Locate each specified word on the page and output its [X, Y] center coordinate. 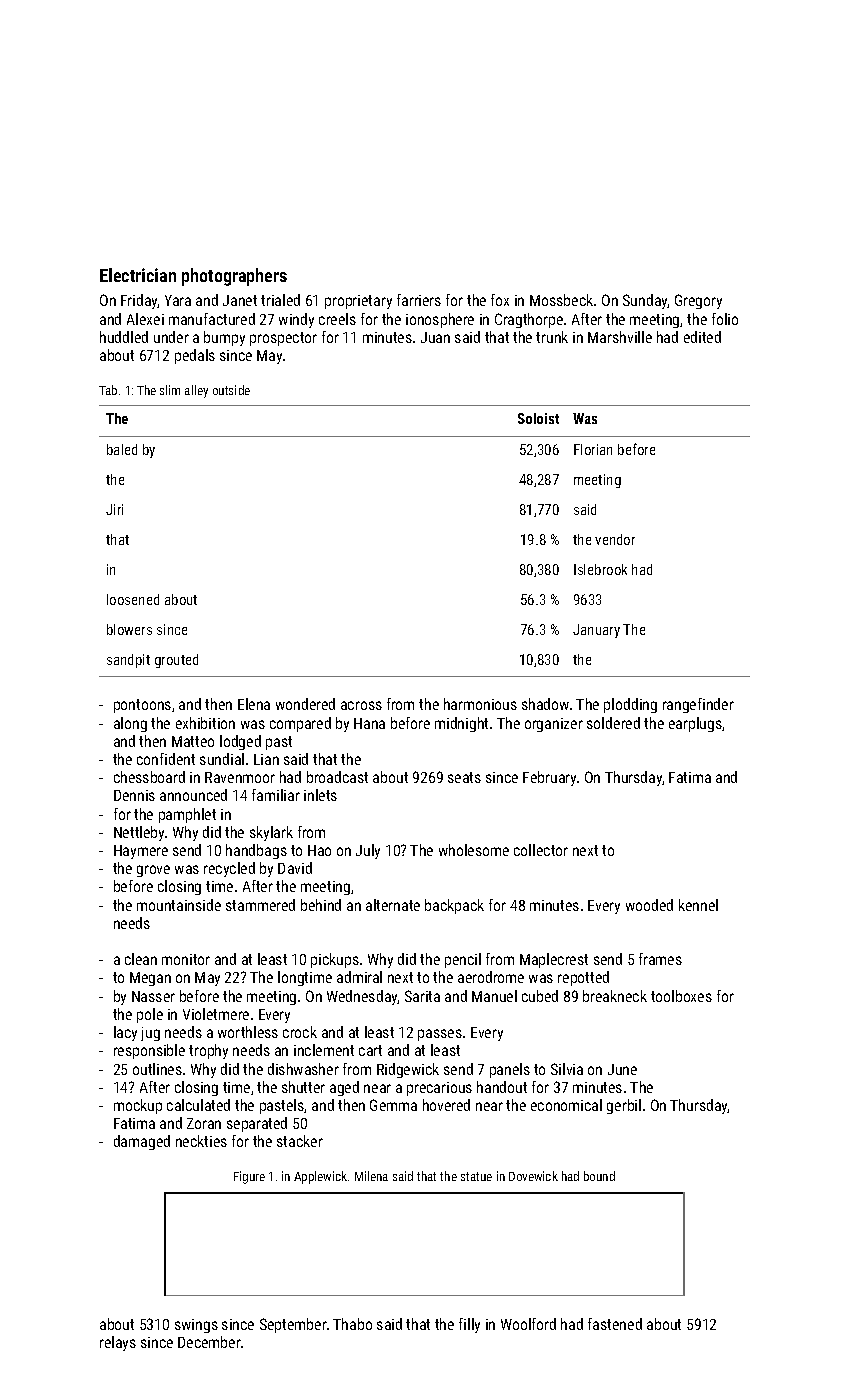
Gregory [698, 301]
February [549, 778]
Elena [254, 704]
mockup [138, 1106]
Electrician [138, 275]
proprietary [358, 302]
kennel [698, 905]
